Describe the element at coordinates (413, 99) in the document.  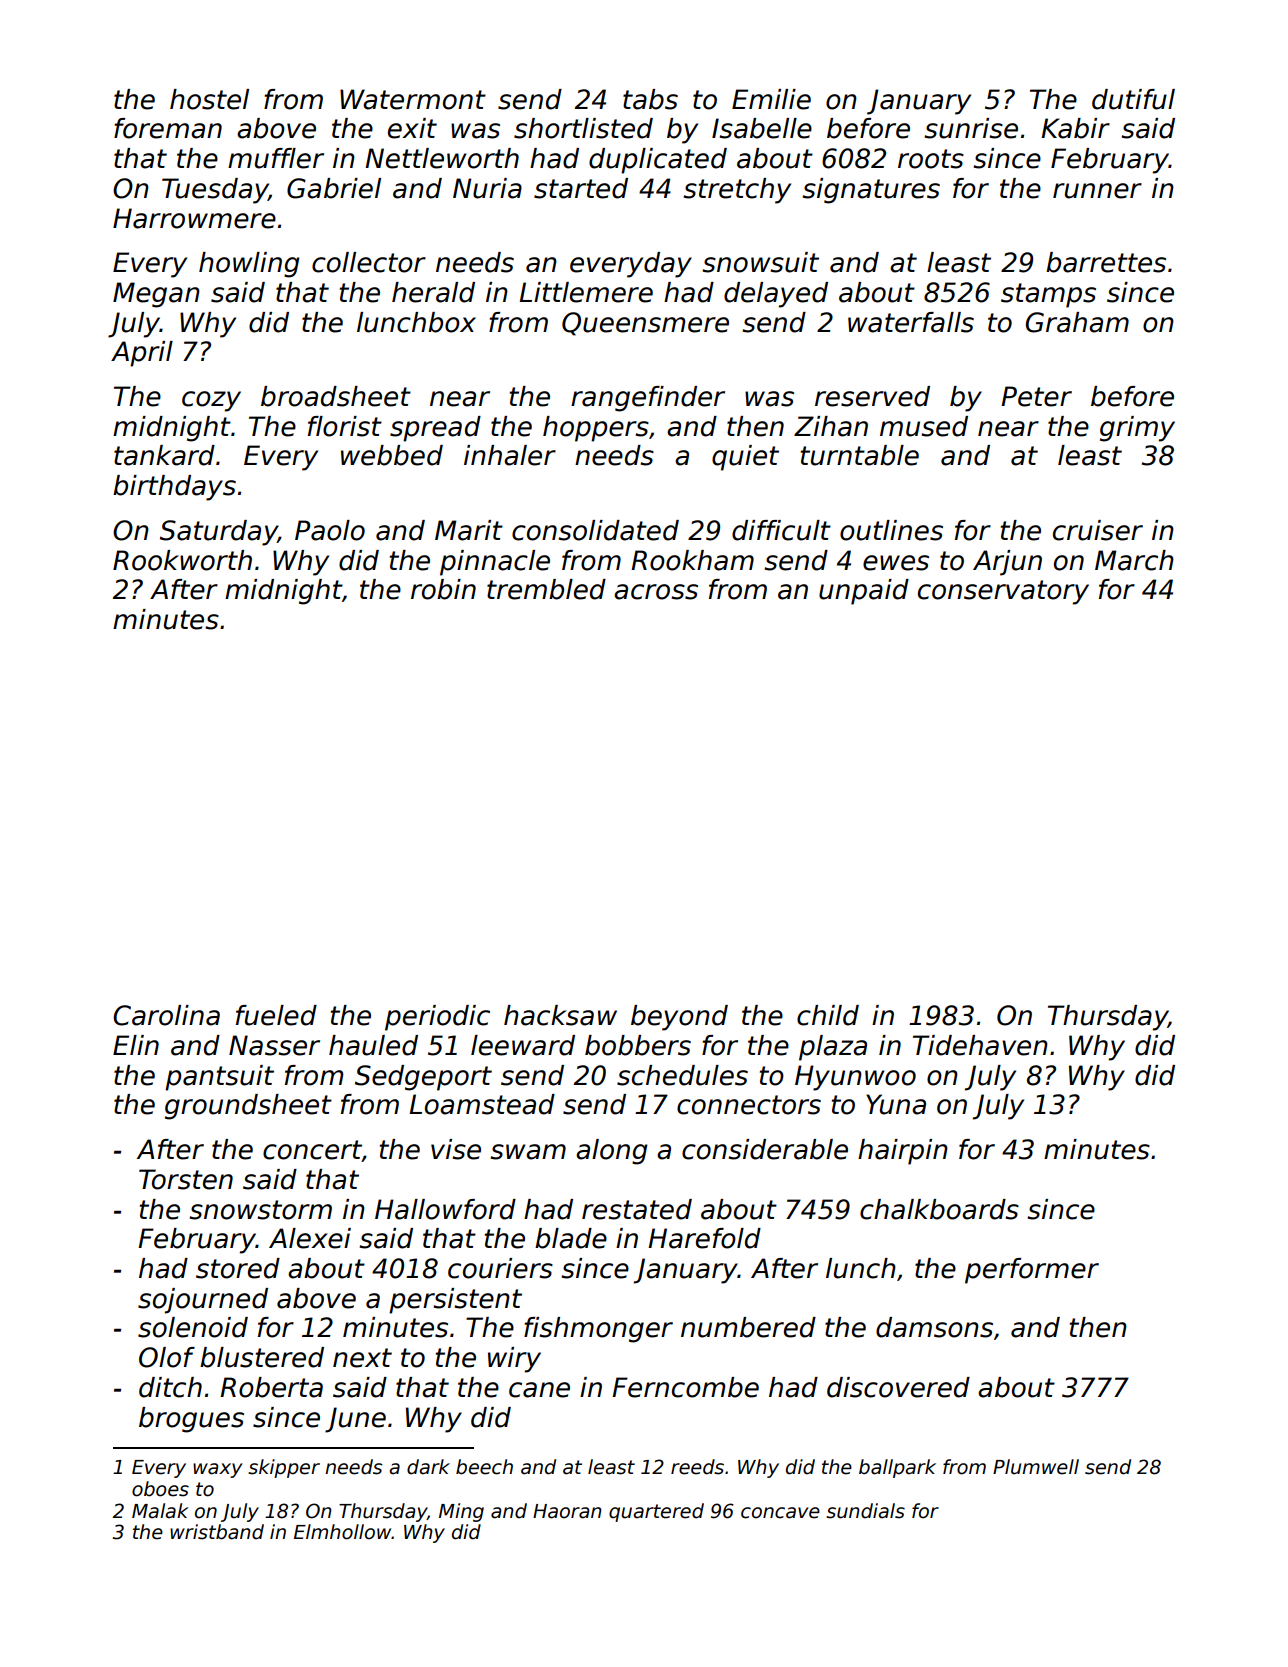
I see `Watermont` at that location.
